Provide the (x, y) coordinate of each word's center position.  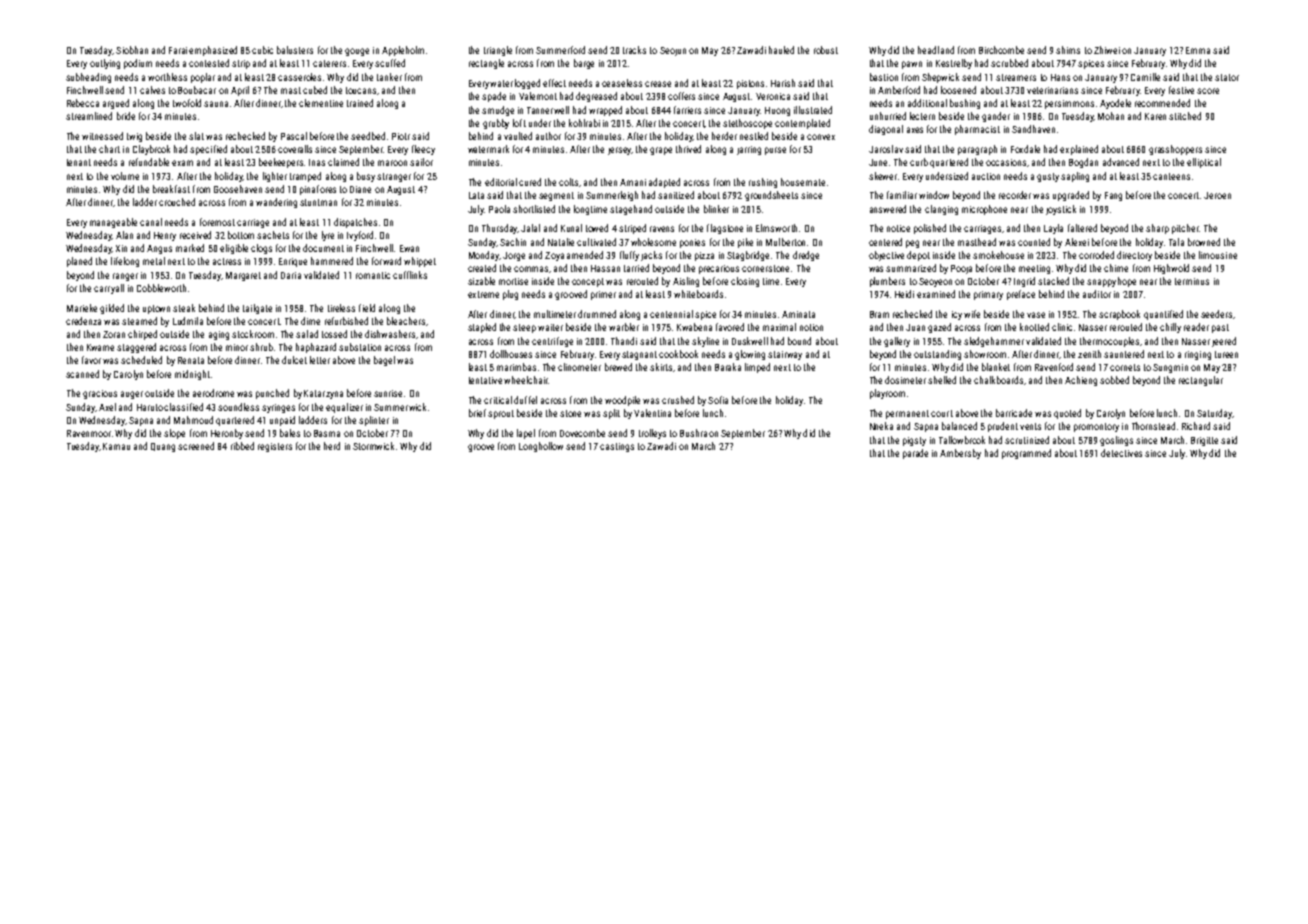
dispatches (355, 223)
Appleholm (403, 51)
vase (1036, 315)
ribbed (242, 446)
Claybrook (151, 150)
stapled (482, 328)
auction (986, 176)
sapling (1075, 177)
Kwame (100, 347)
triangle (498, 51)
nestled (754, 136)
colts (568, 182)
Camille (1145, 77)
